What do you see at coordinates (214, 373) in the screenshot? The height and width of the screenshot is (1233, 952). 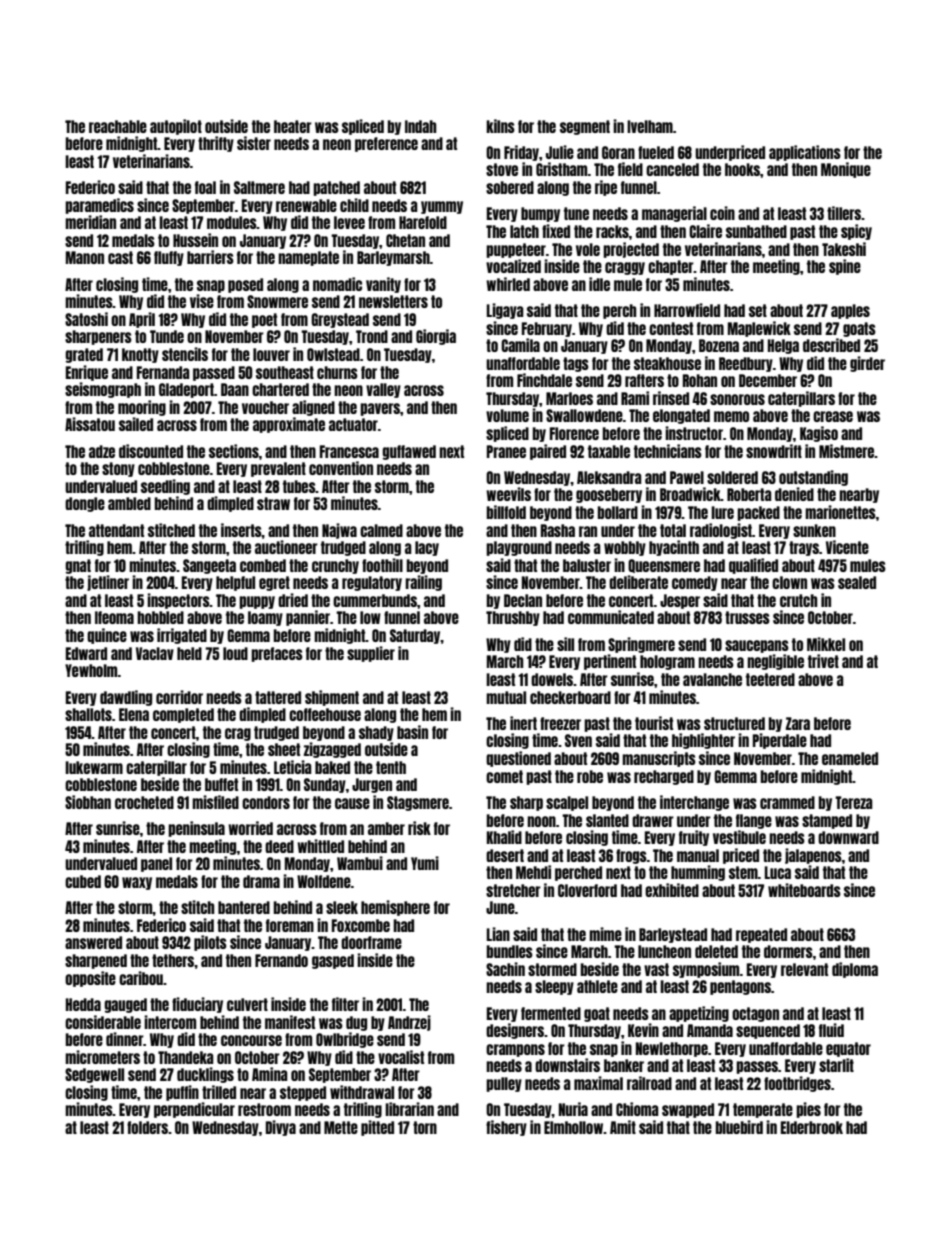 I see `passed` at bounding box center [214, 373].
